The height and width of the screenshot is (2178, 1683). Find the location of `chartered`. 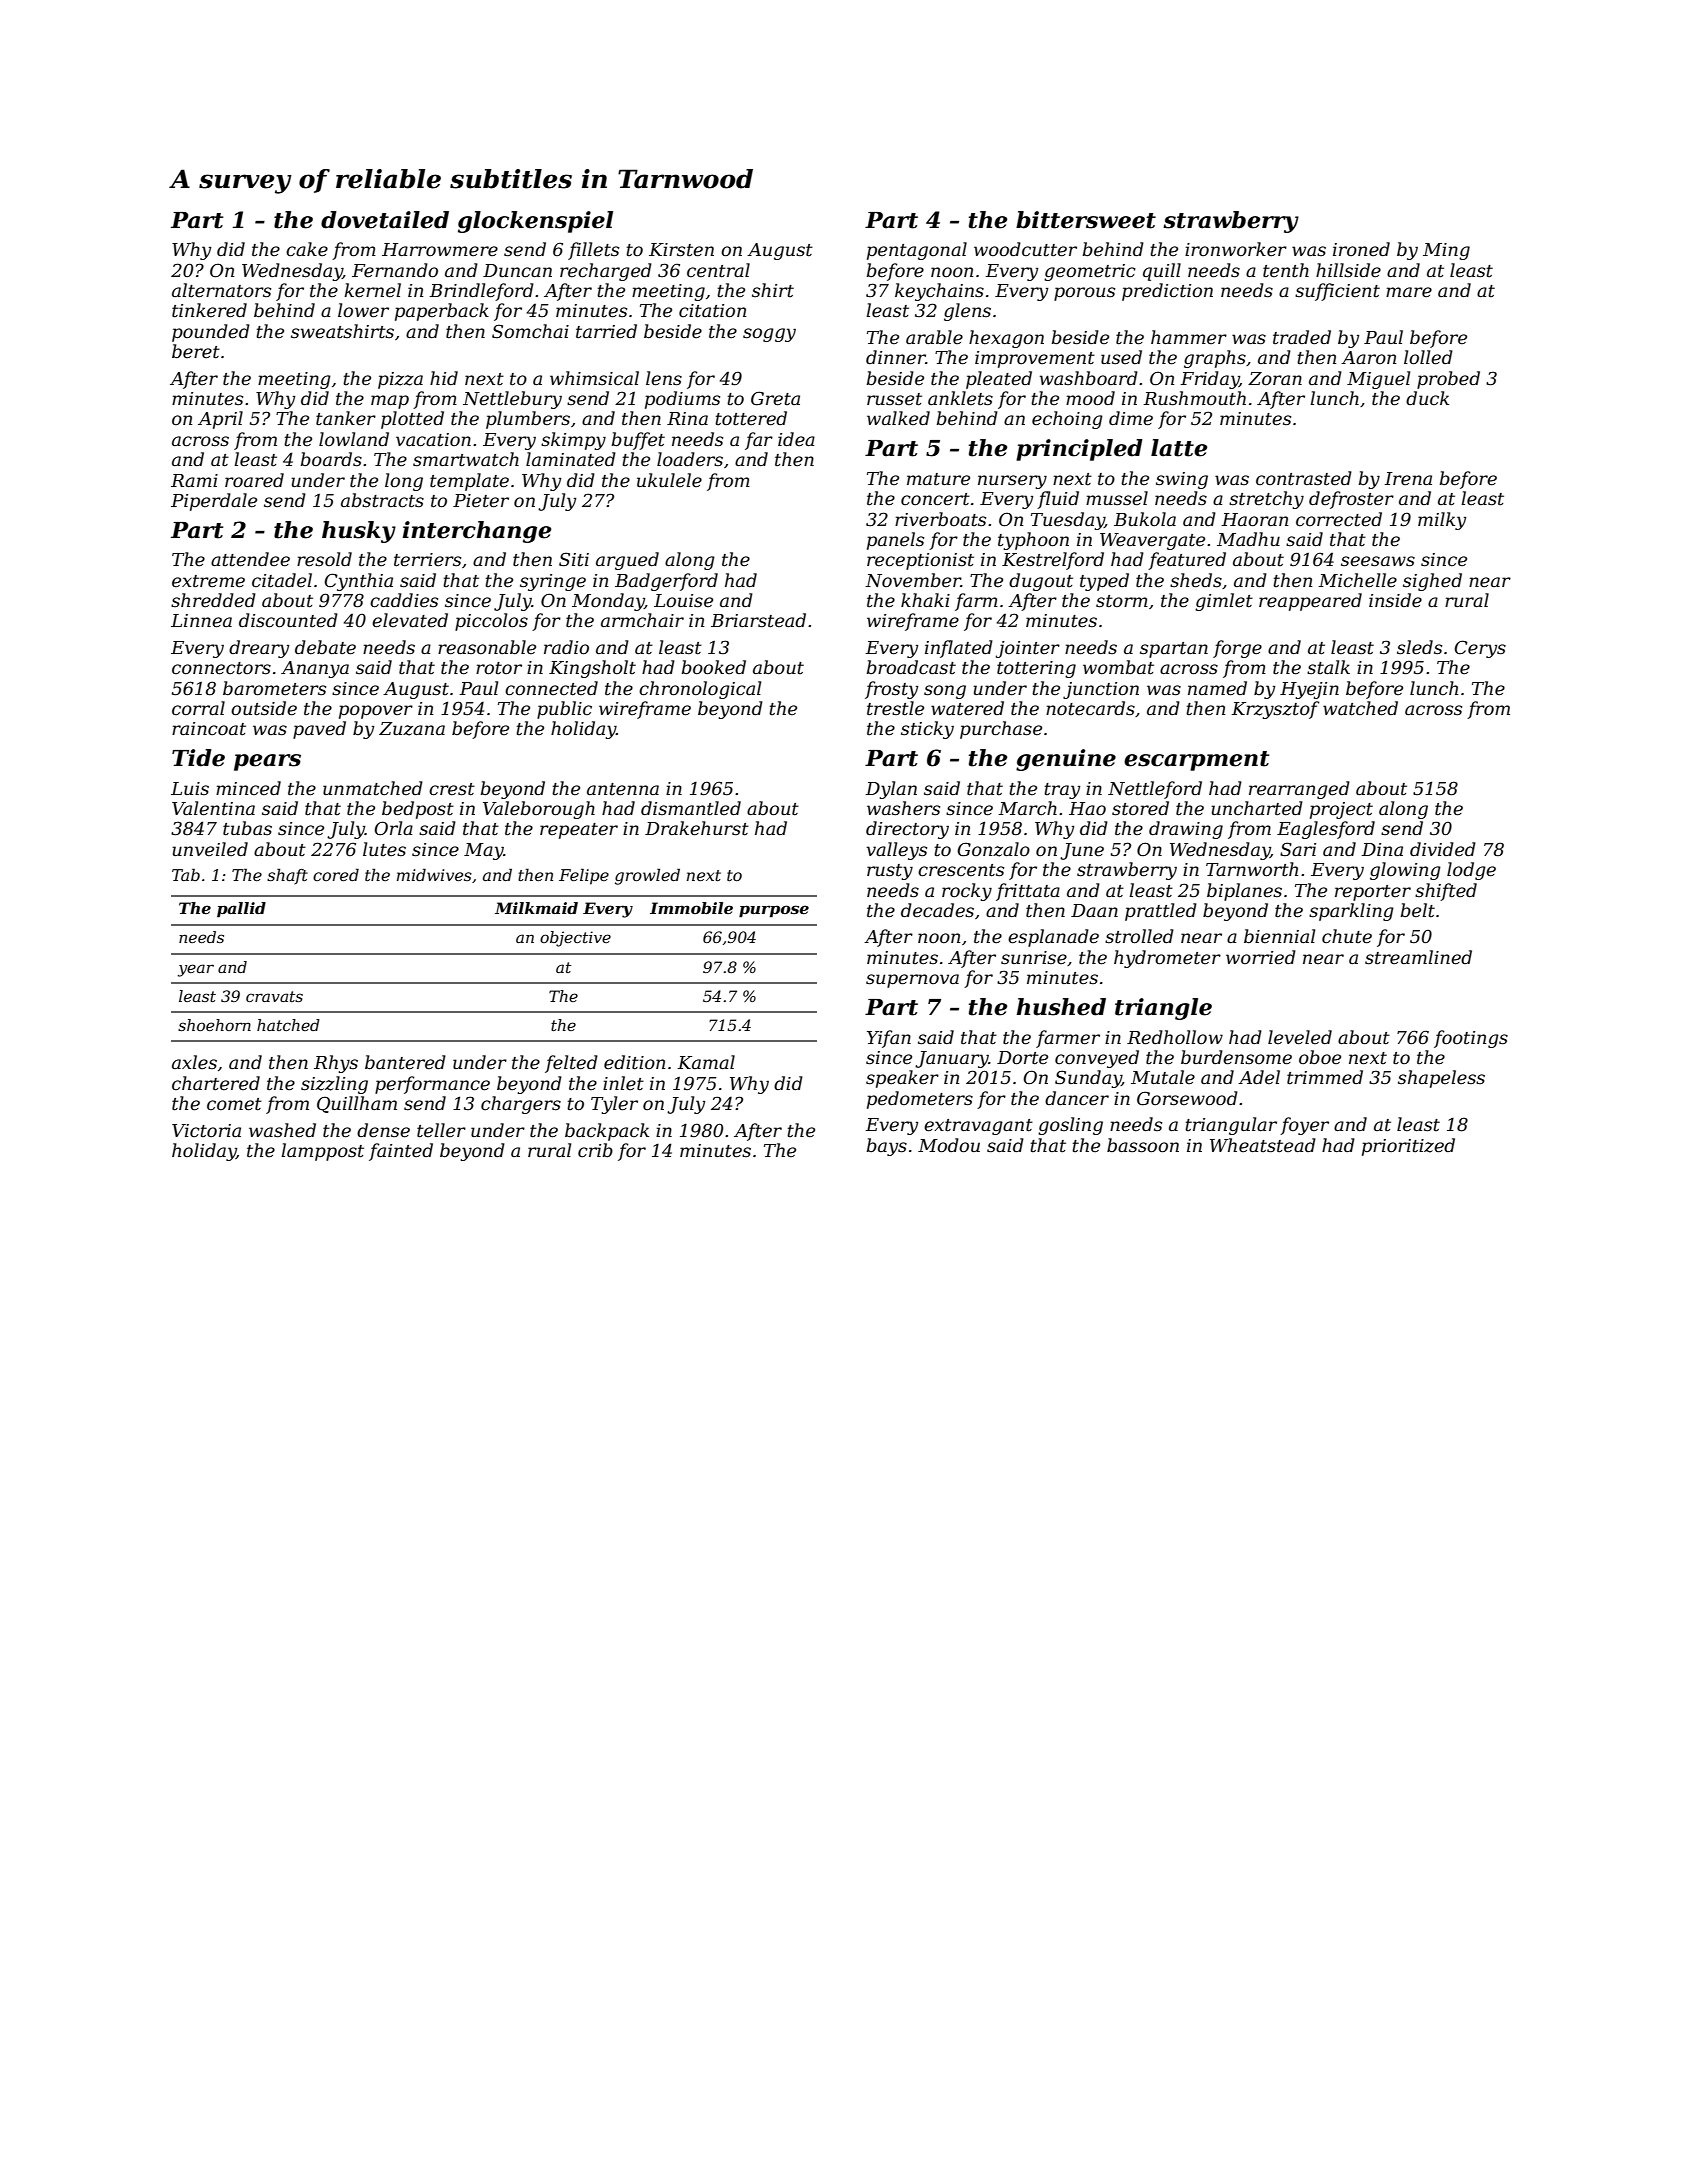

chartered is located at coordinates (216, 1083).
